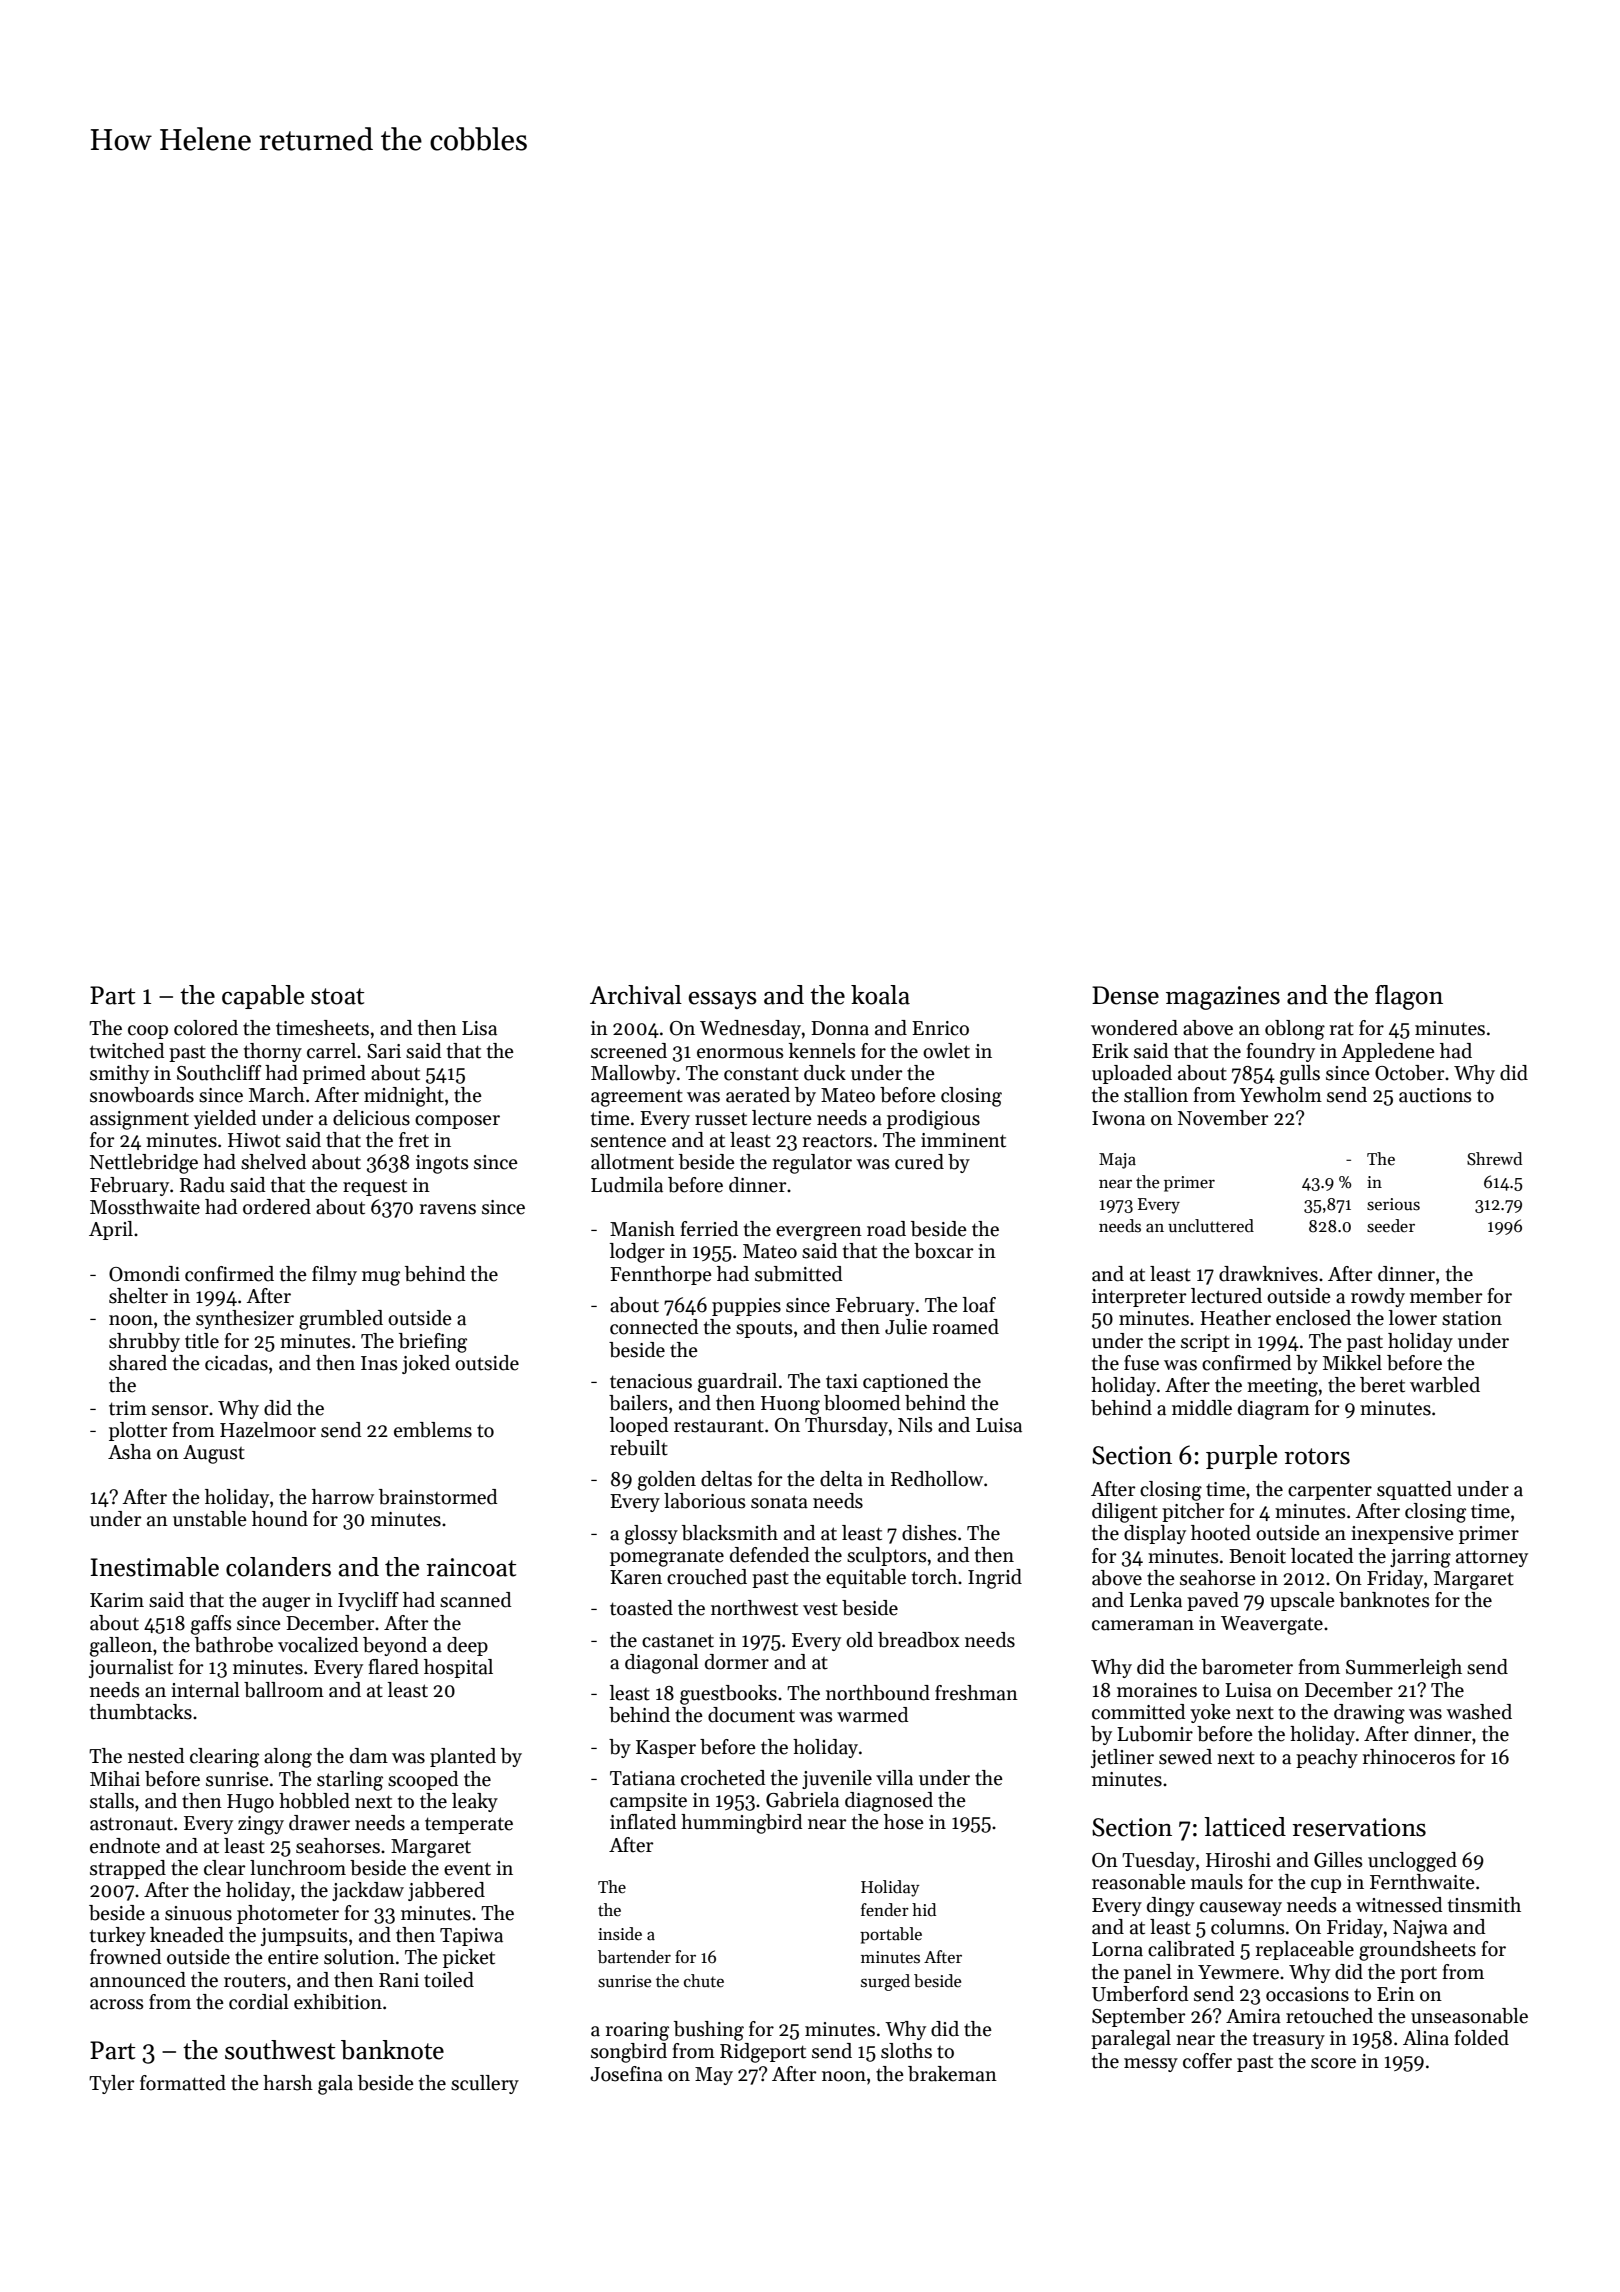 Image resolution: width=1620 pixels, height=2292 pixels. What do you see at coordinates (112, 2084) in the screenshot?
I see `Tyler` at bounding box center [112, 2084].
